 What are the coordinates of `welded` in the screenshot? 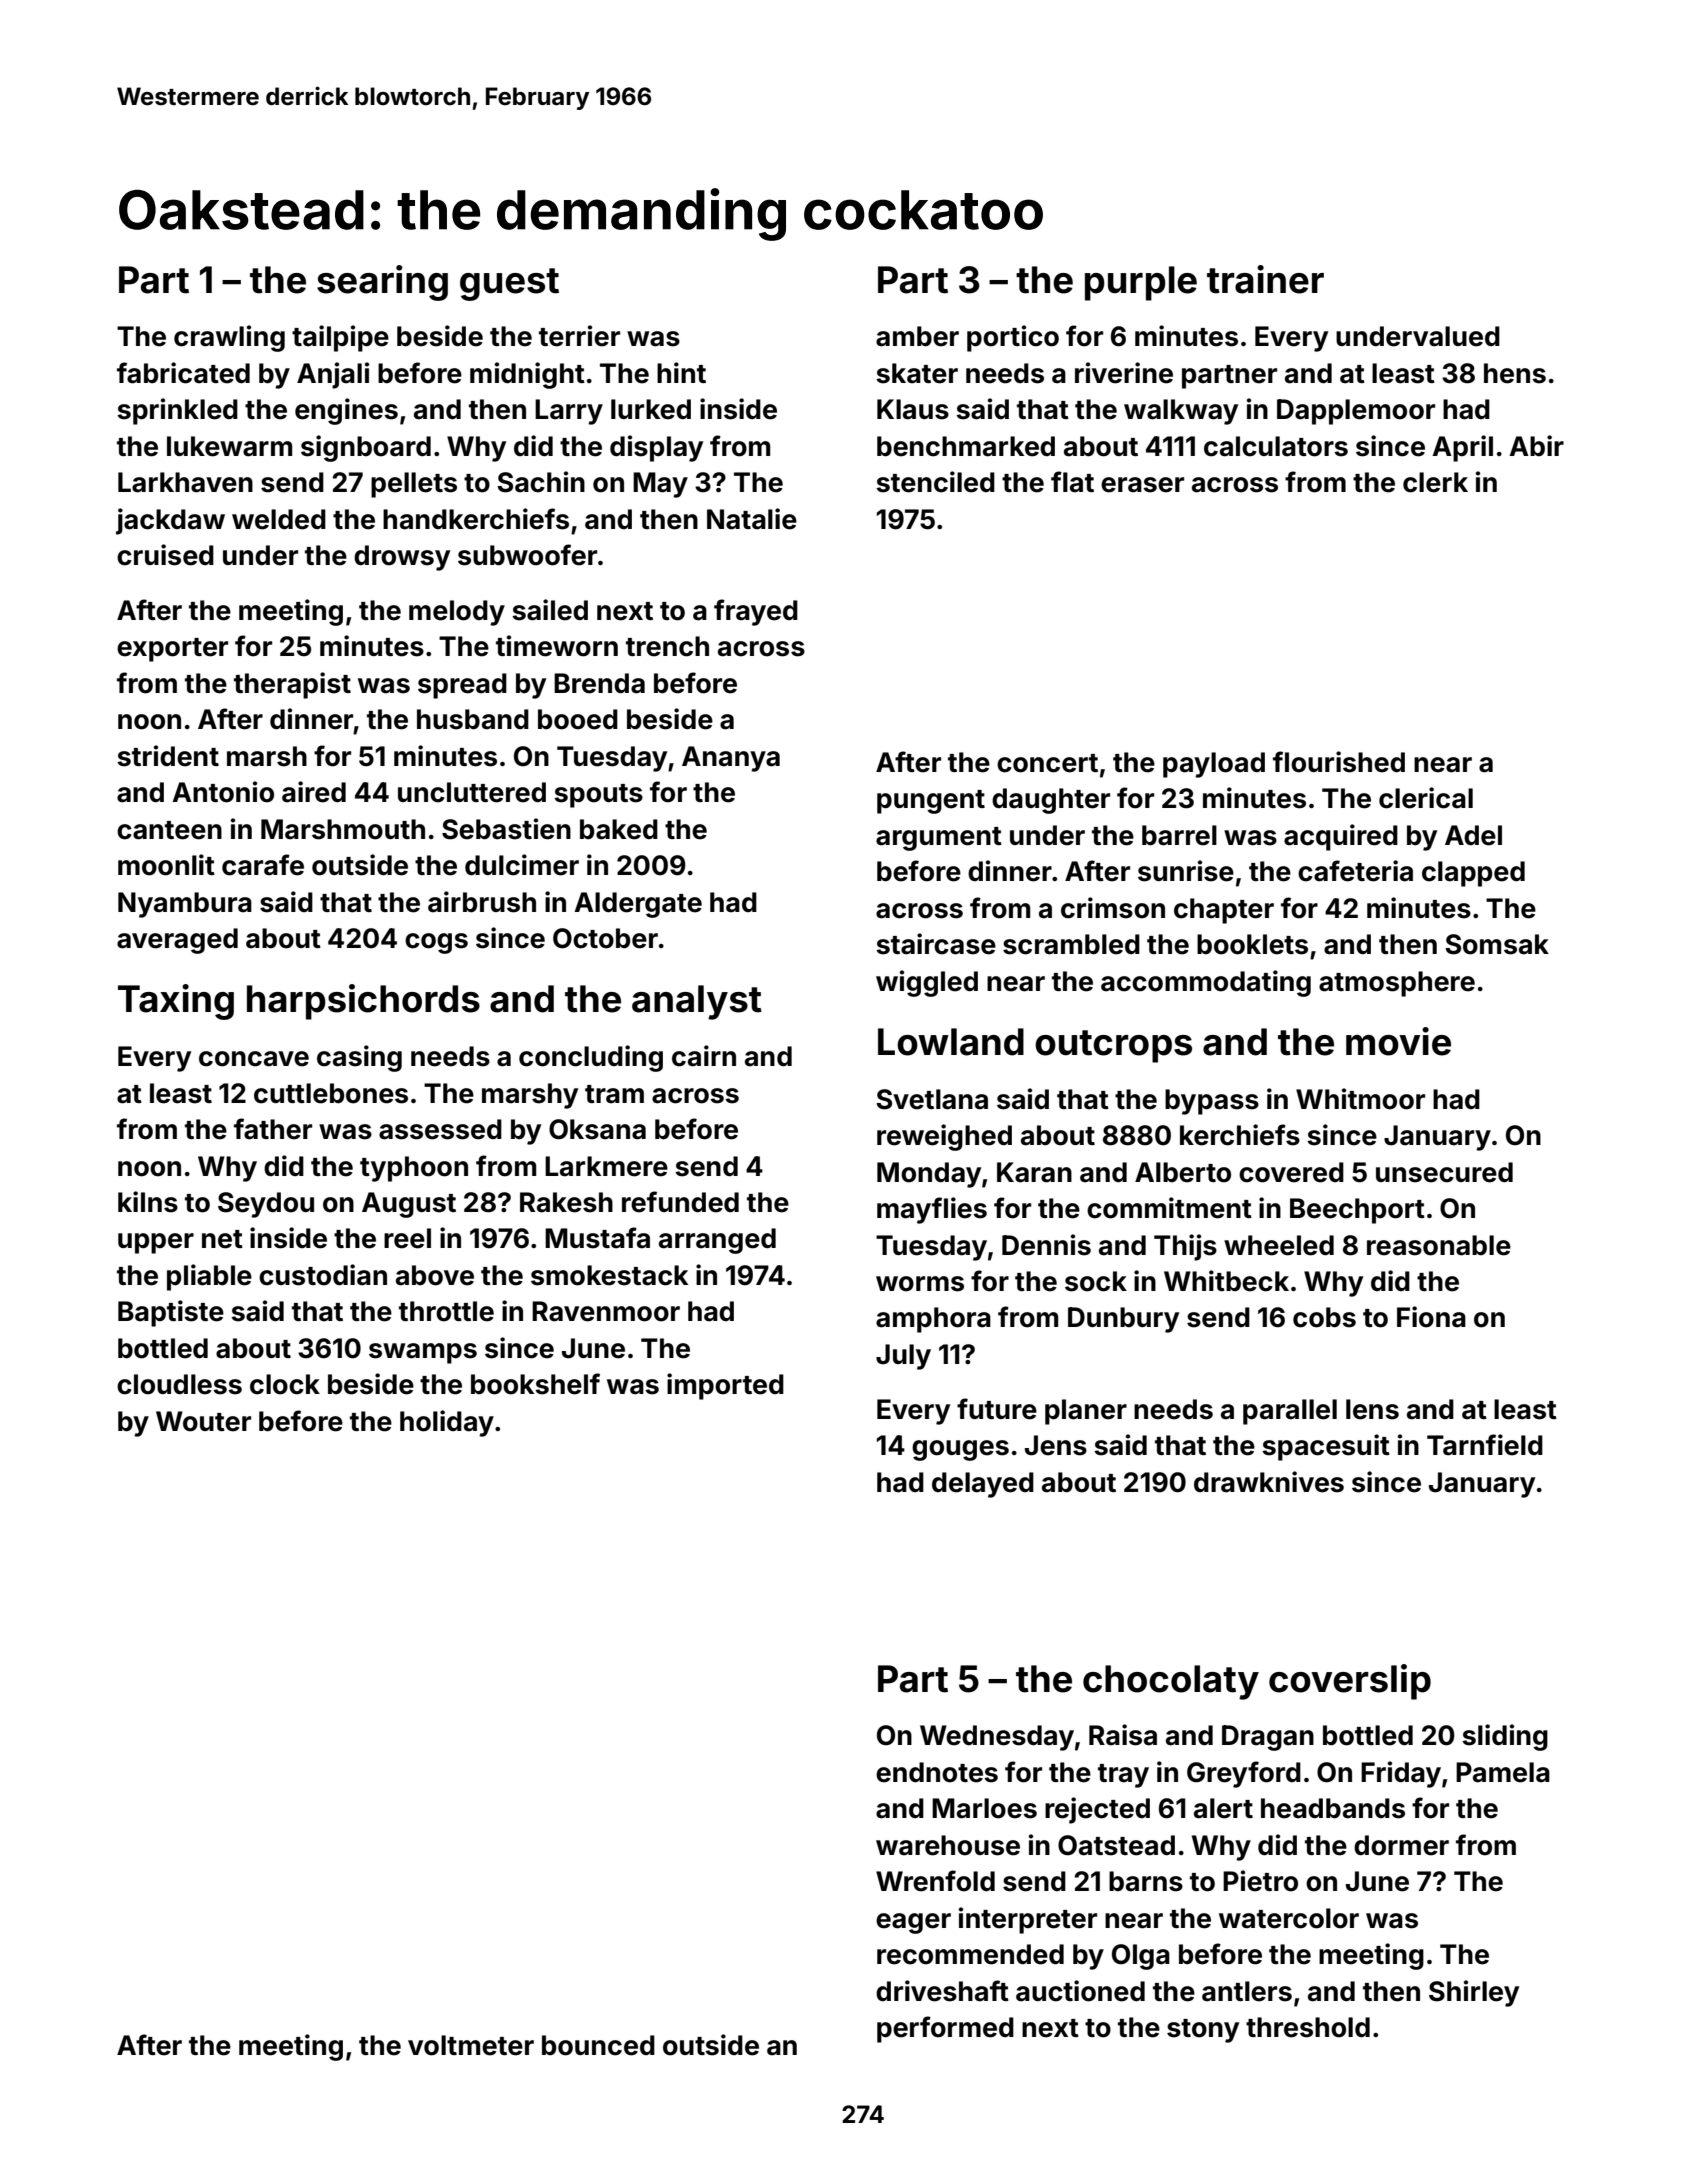 It's located at (279, 519).
